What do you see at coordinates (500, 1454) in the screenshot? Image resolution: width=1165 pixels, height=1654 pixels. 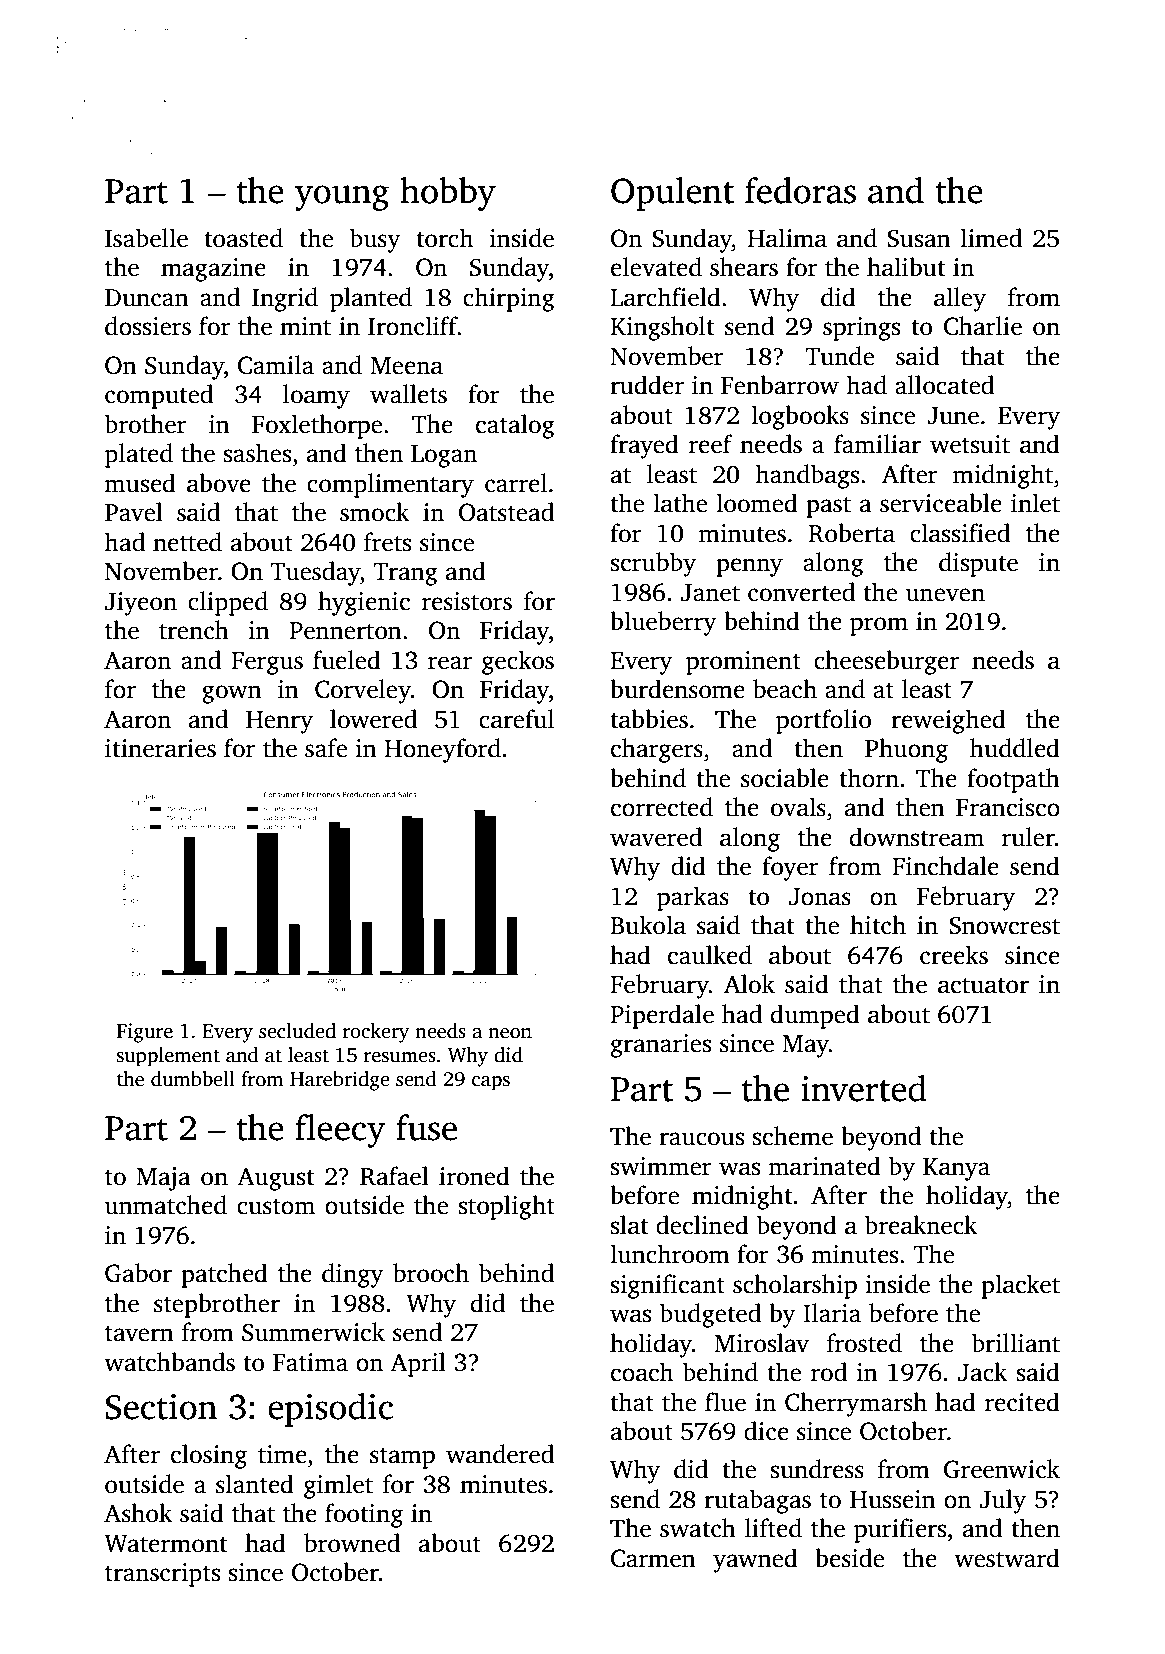 I see `wandered` at bounding box center [500, 1454].
